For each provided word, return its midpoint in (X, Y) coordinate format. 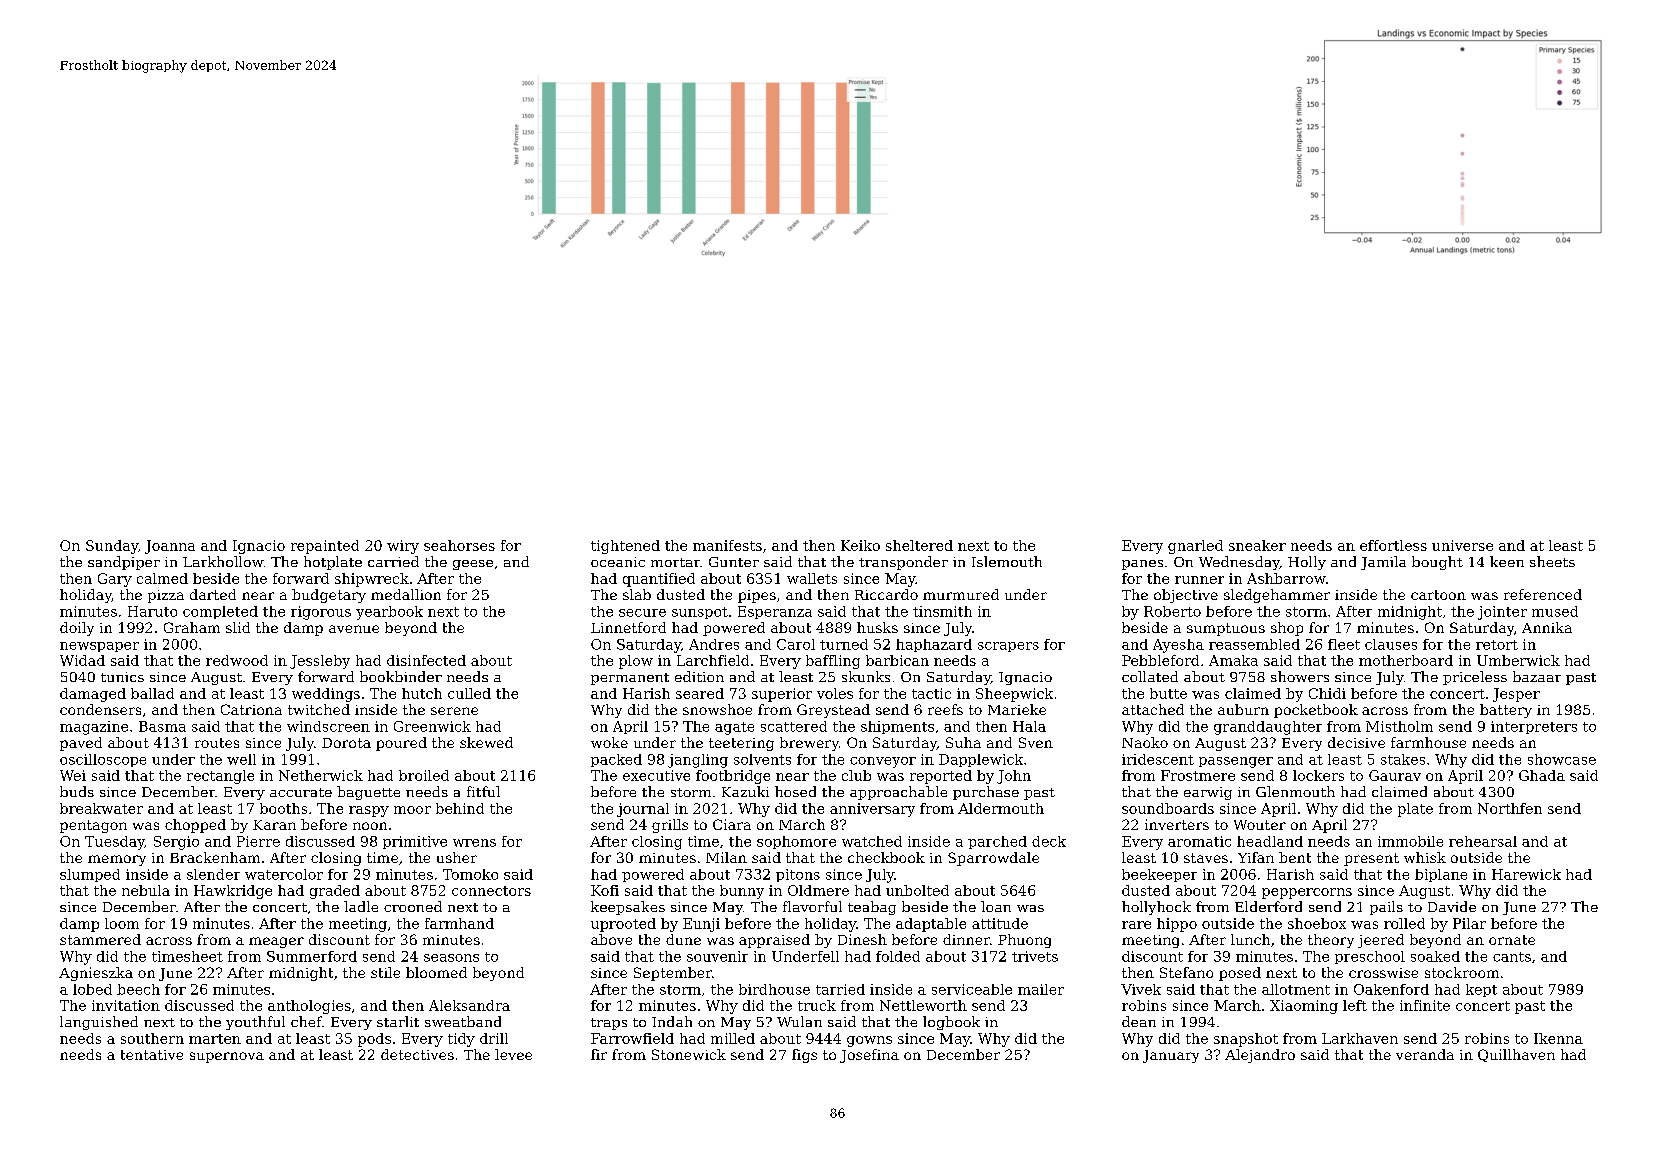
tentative (152, 1055)
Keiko (860, 545)
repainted (325, 547)
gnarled (1195, 547)
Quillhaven (1516, 1055)
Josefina (869, 1056)
